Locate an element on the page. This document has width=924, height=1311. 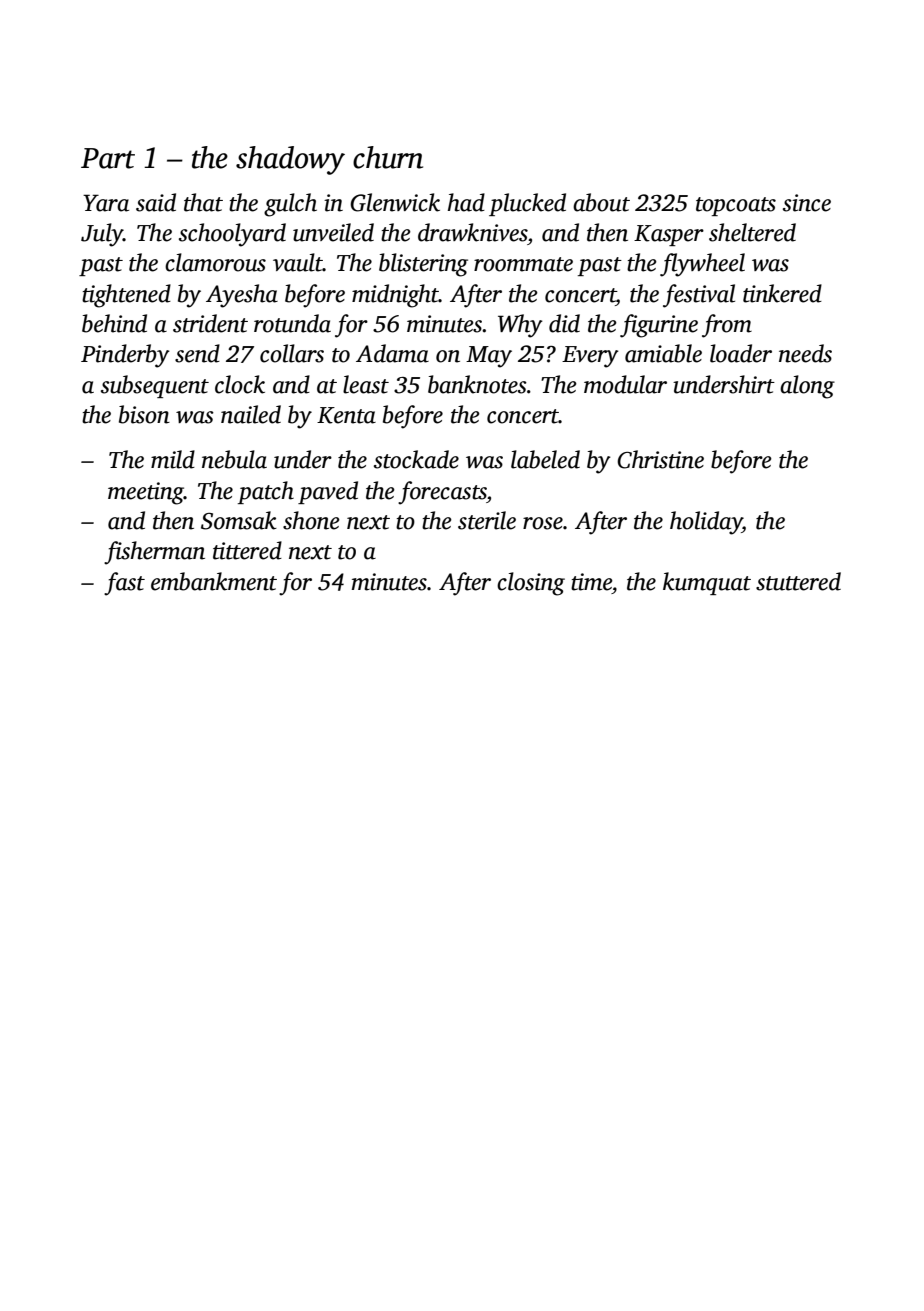
Christine is located at coordinates (660, 459).
